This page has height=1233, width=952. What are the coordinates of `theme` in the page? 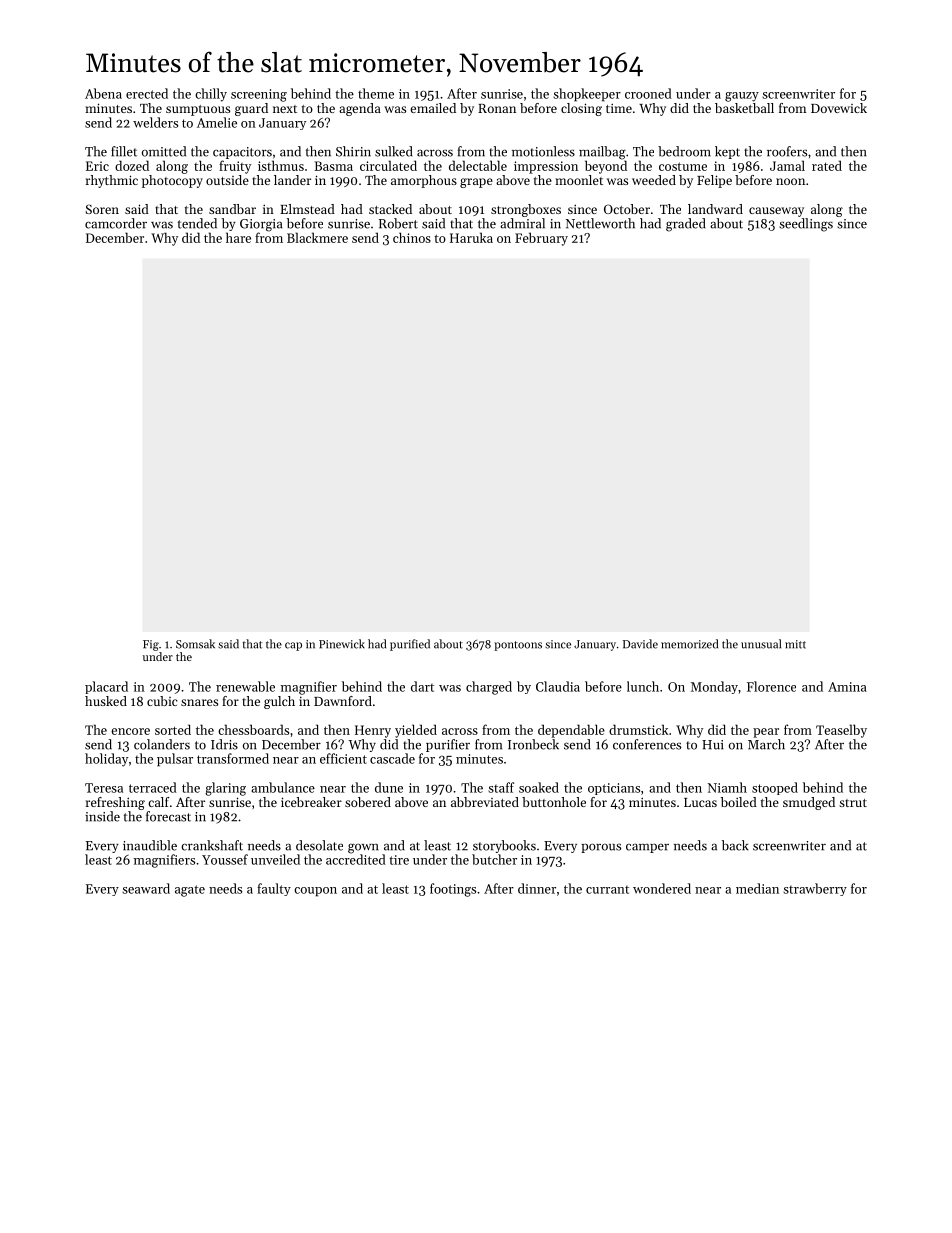 It's located at (376, 93).
